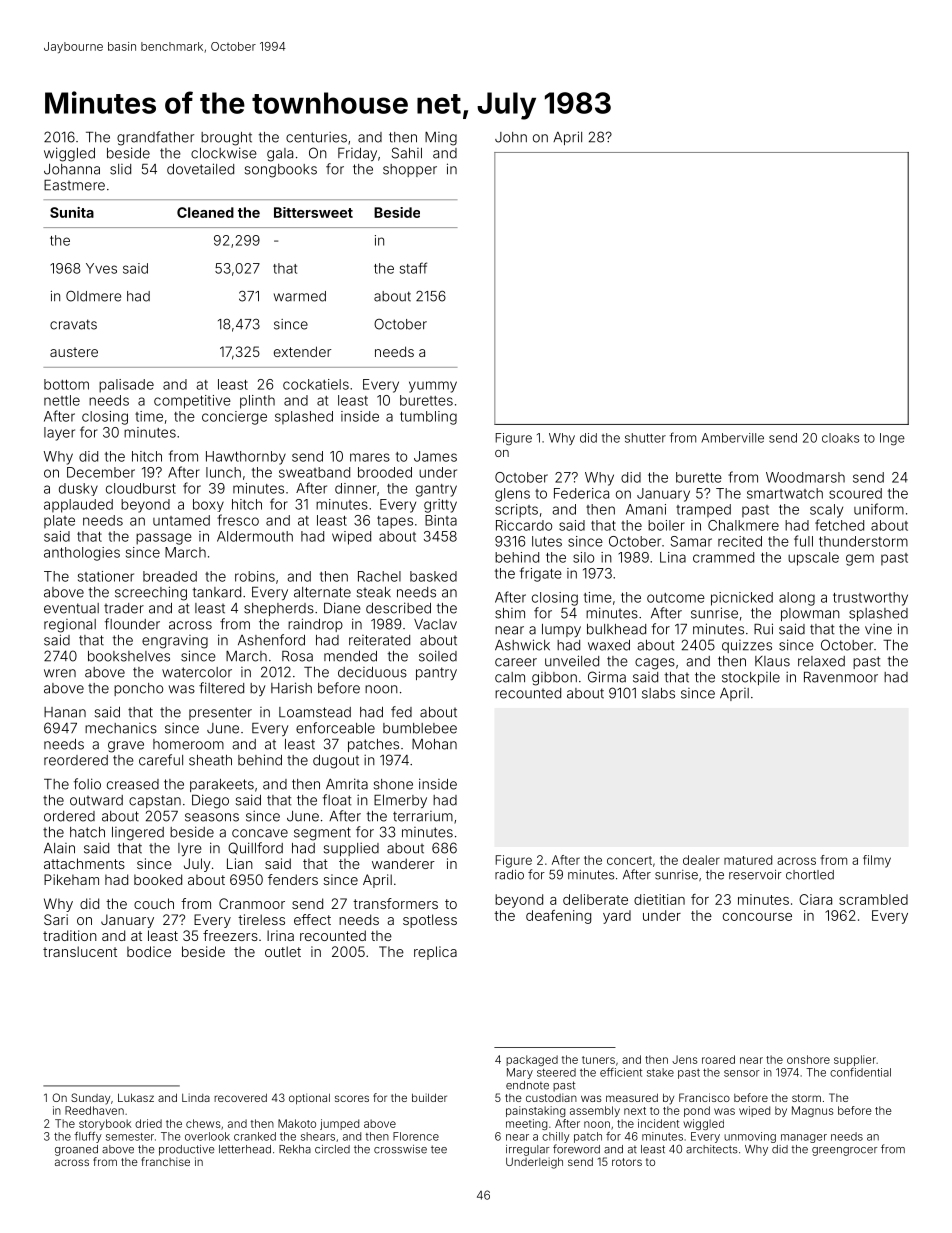 The height and width of the screenshot is (1233, 952). I want to click on Ming, so click(441, 139).
